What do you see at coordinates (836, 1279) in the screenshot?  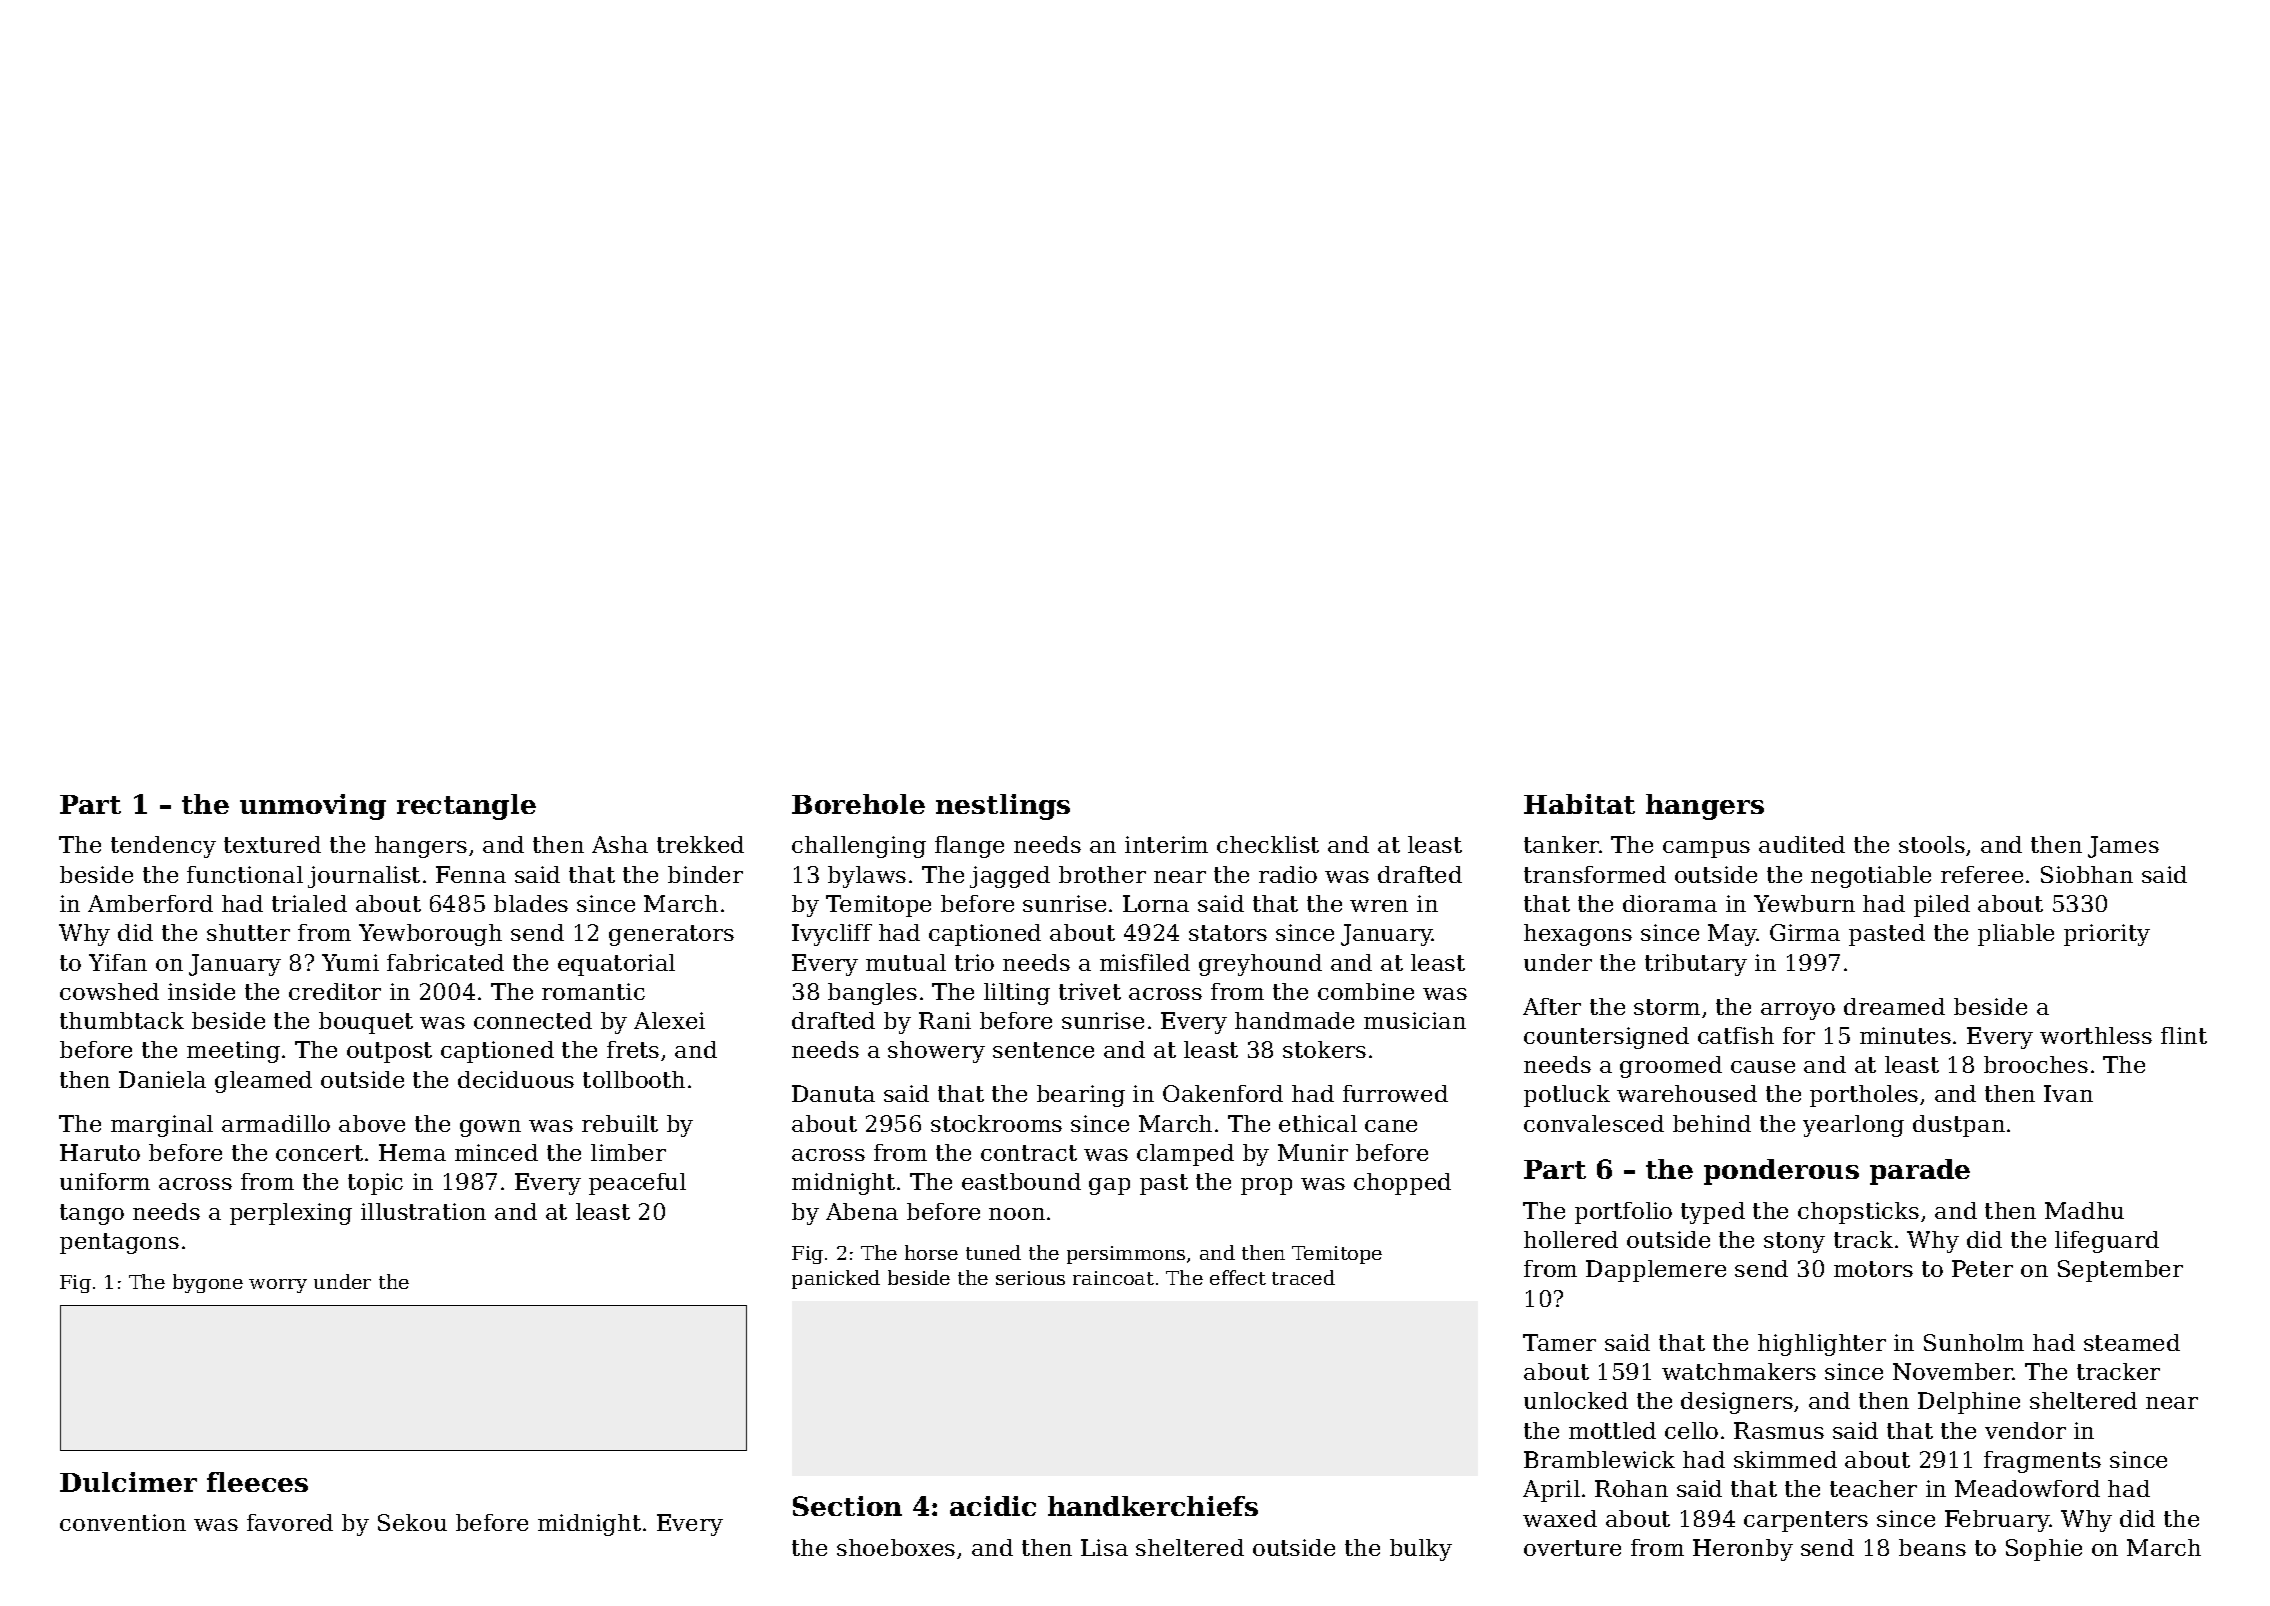 I see `panicked` at bounding box center [836, 1279].
